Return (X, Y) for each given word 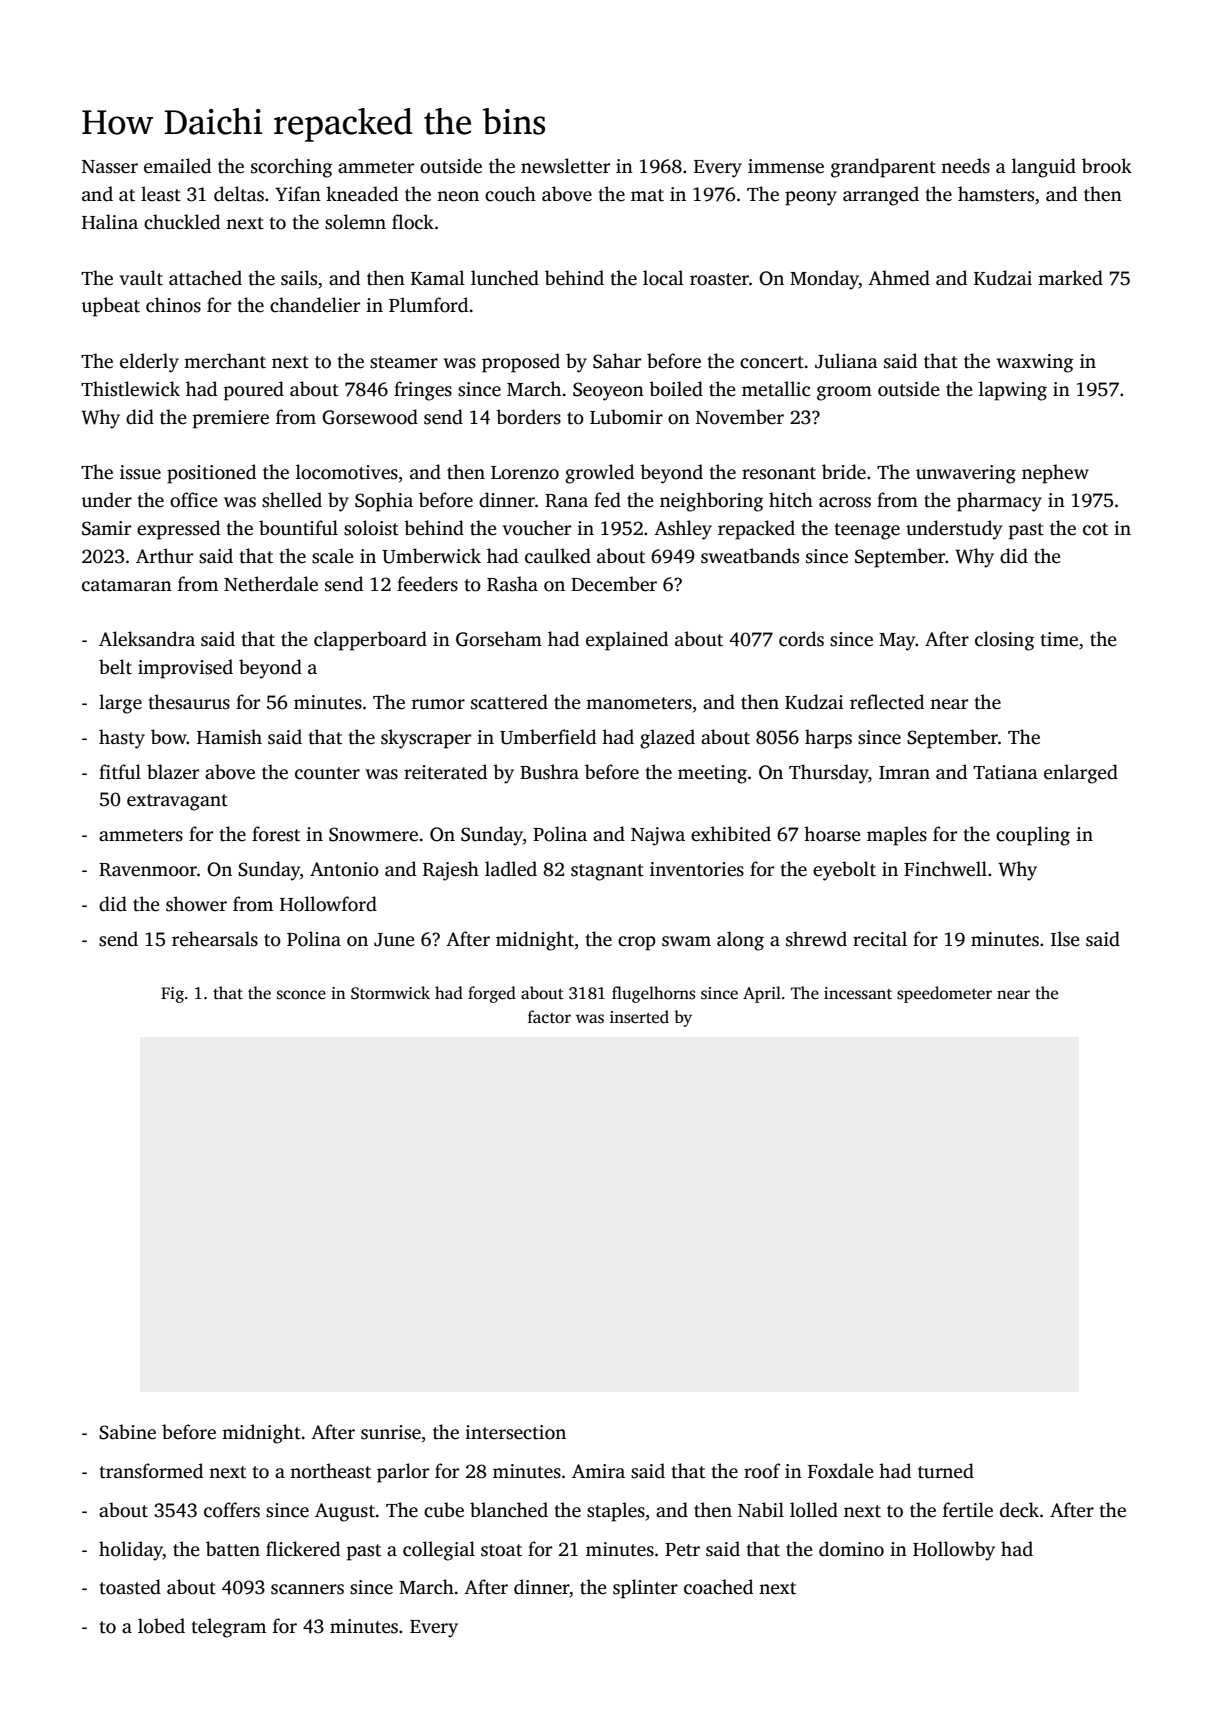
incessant (858, 993)
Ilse (1065, 939)
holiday (131, 1551)
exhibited (731, 834)
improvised (185, 669)
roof (762, 1471)
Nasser (110, 167)
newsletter (565, 166)
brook (1107, 166)
